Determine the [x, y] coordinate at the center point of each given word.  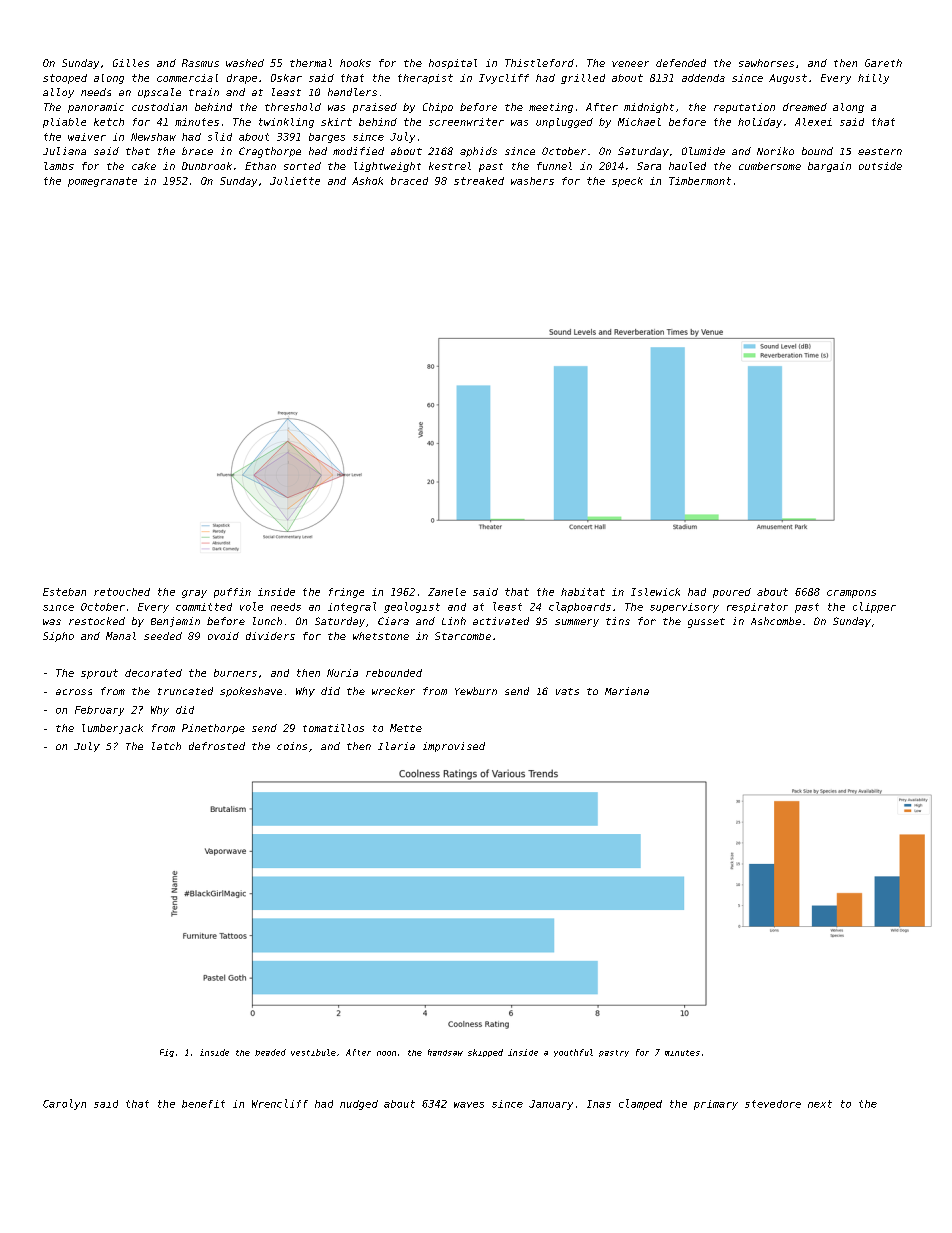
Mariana [627, 691]
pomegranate [102, 182]
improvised [454, 747]
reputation [744, 108]
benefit [203, 1104]
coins [292, 746]
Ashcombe [776, 621]
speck [627, 182]
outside [880, 166]
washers [532, 181]
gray [194, 594]
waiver [87, 137]
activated [501, 621]
